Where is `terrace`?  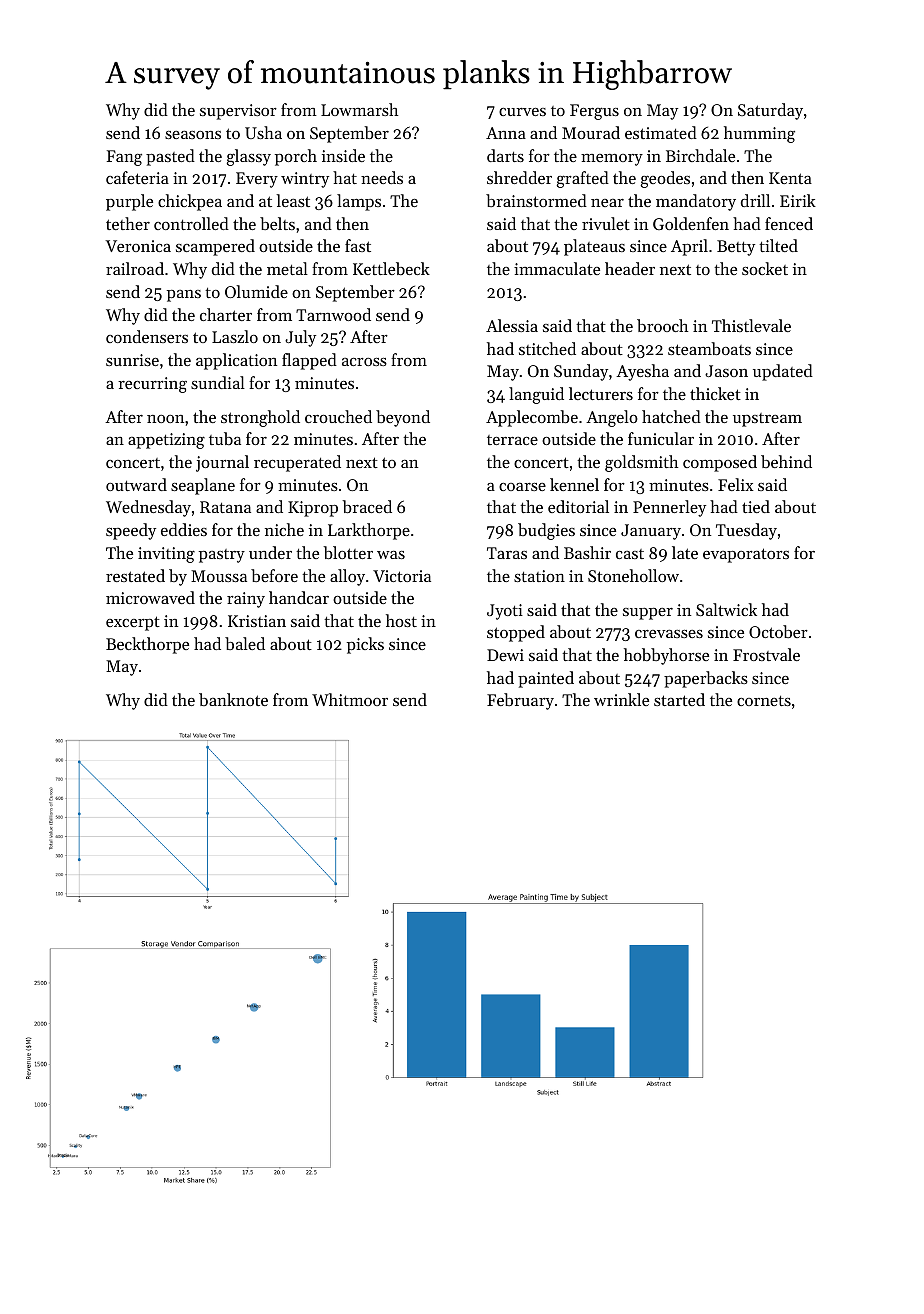
terrace is located at coordinates (512, 440).
